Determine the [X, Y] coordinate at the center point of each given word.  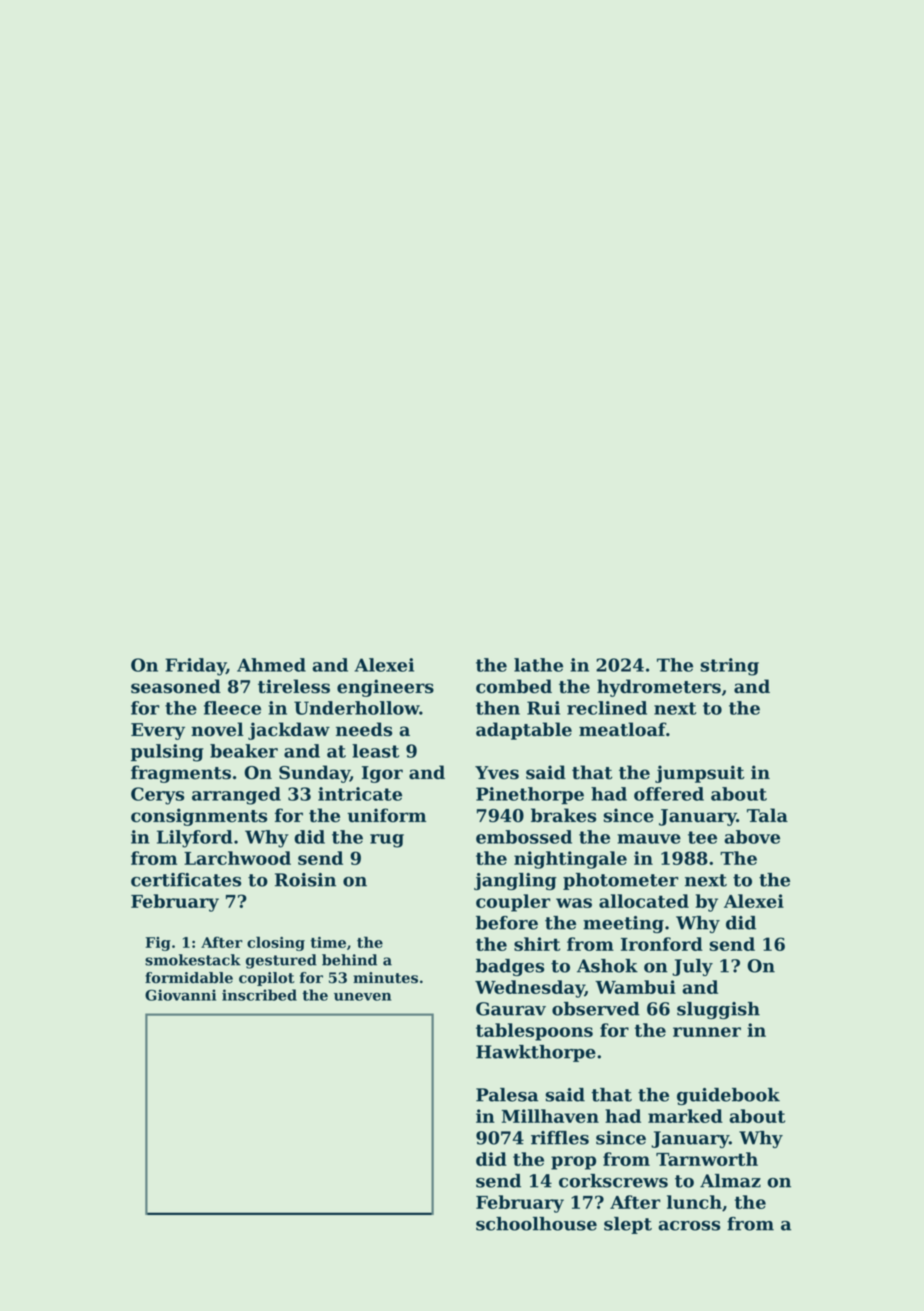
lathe [538, 665]
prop [573, 1163]
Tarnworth [707, 1159]
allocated [644, 901]
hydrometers [659, 688]
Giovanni [180, 995]
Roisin [305, 880]
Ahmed [271, 665]
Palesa [507, 1095]
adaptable [524, 731]
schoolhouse [536, 1224]
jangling [515, 881]
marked [685, 1116]
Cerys [157, 796]
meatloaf [622, 729]
